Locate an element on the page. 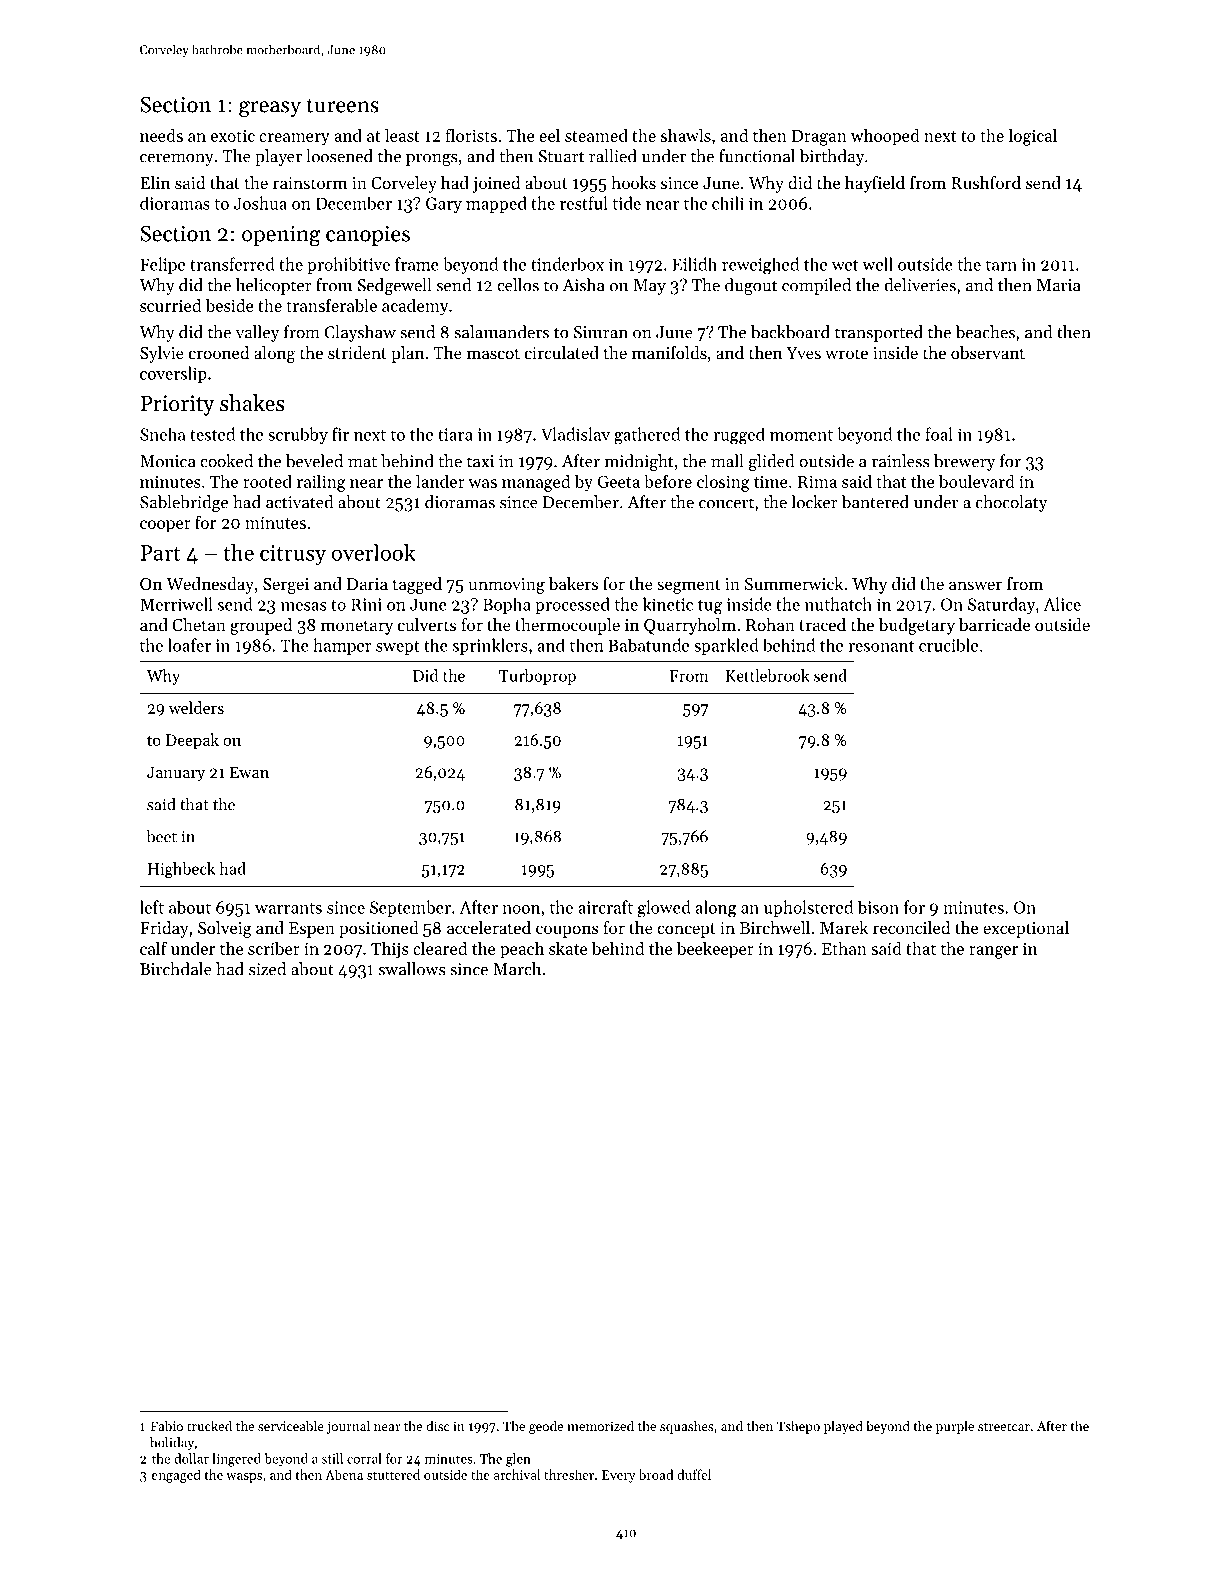 The width and height of the page is (1232, 1595). memorized is located at coordinates (600, 1425).
